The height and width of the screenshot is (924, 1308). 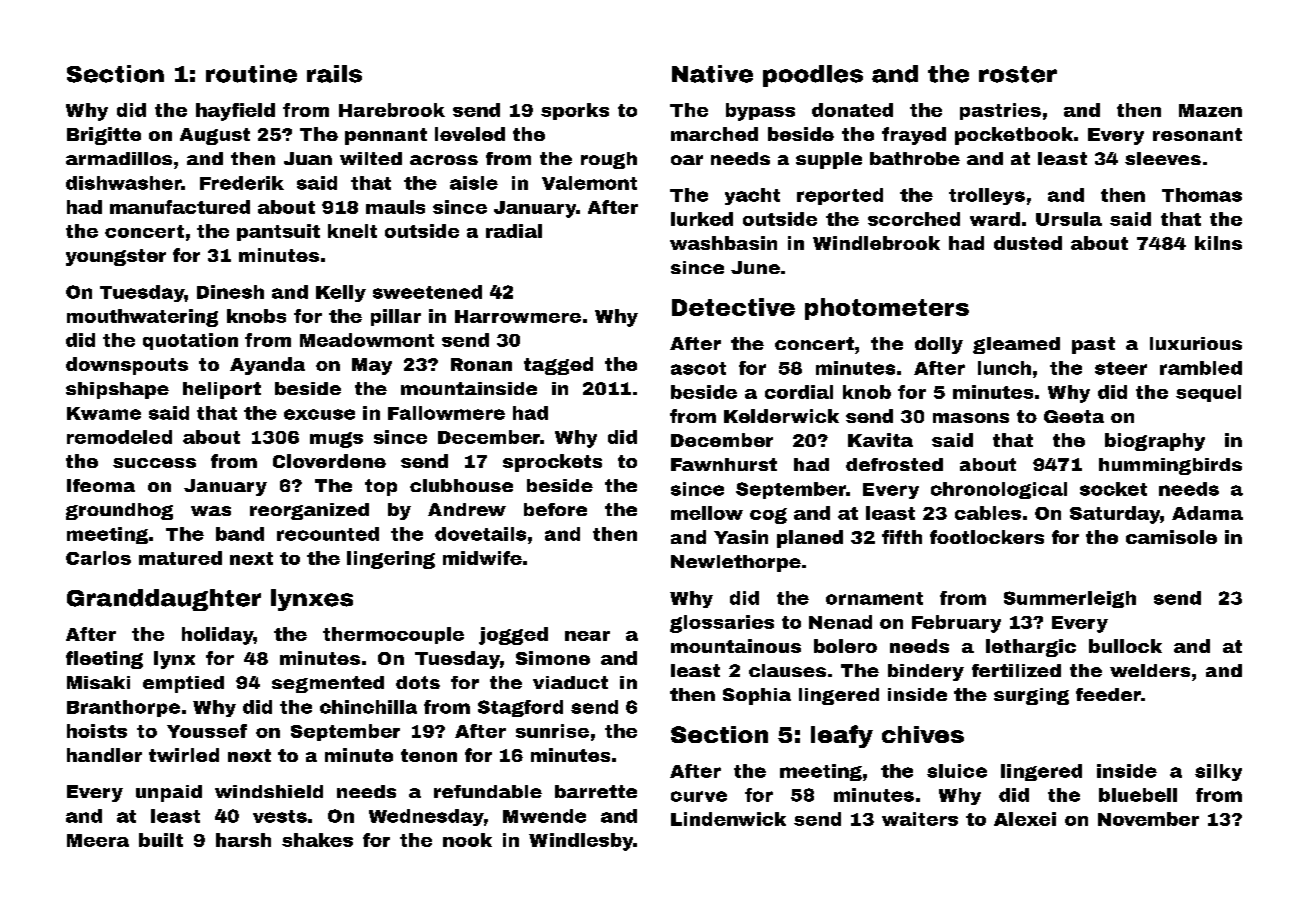 What do you see at coordinates (98, 558) in the screenshot?
I see `Carlos` at bounding box center [98, 558].
